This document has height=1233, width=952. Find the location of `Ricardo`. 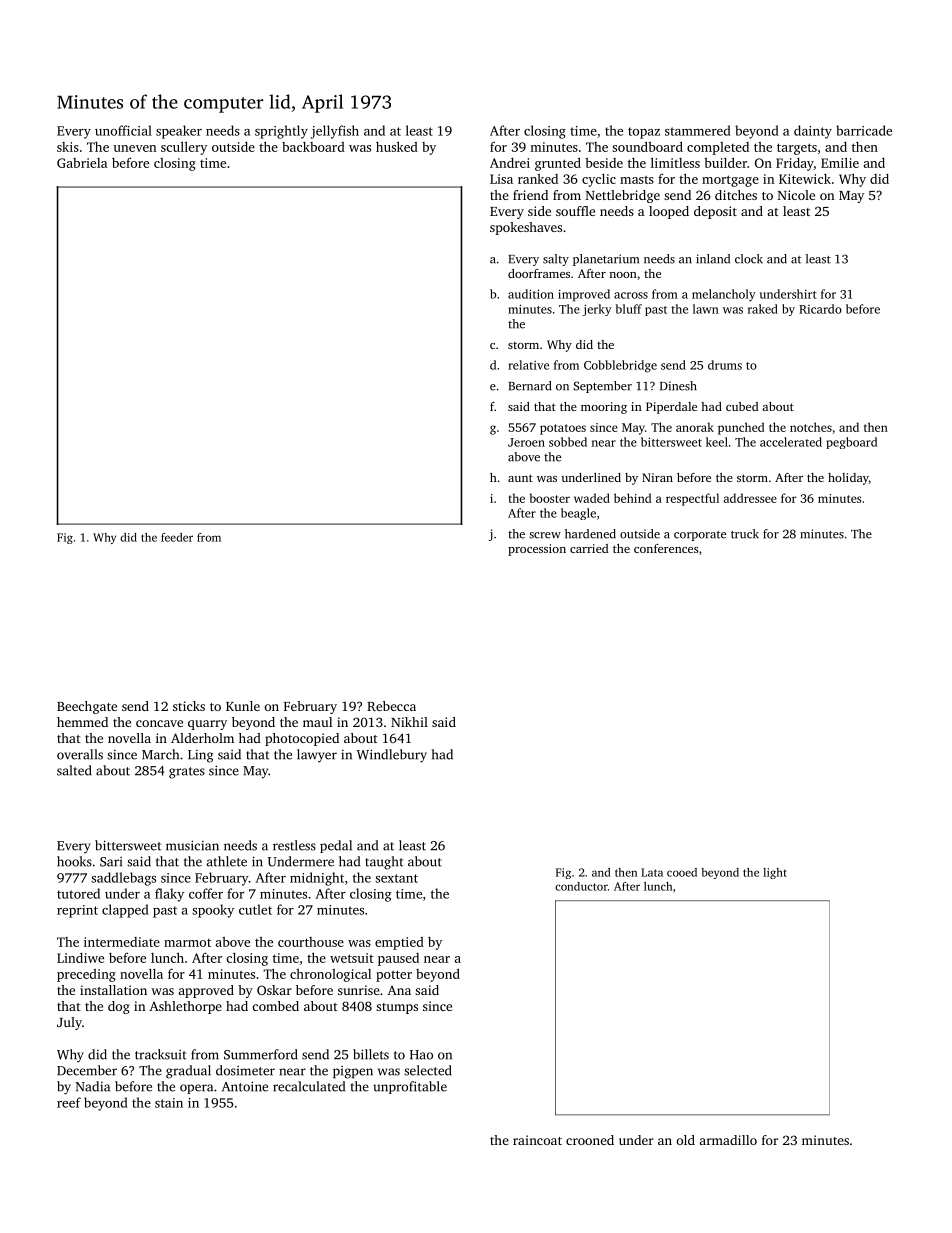

Ricardo is located at coordinates (820, 309).
